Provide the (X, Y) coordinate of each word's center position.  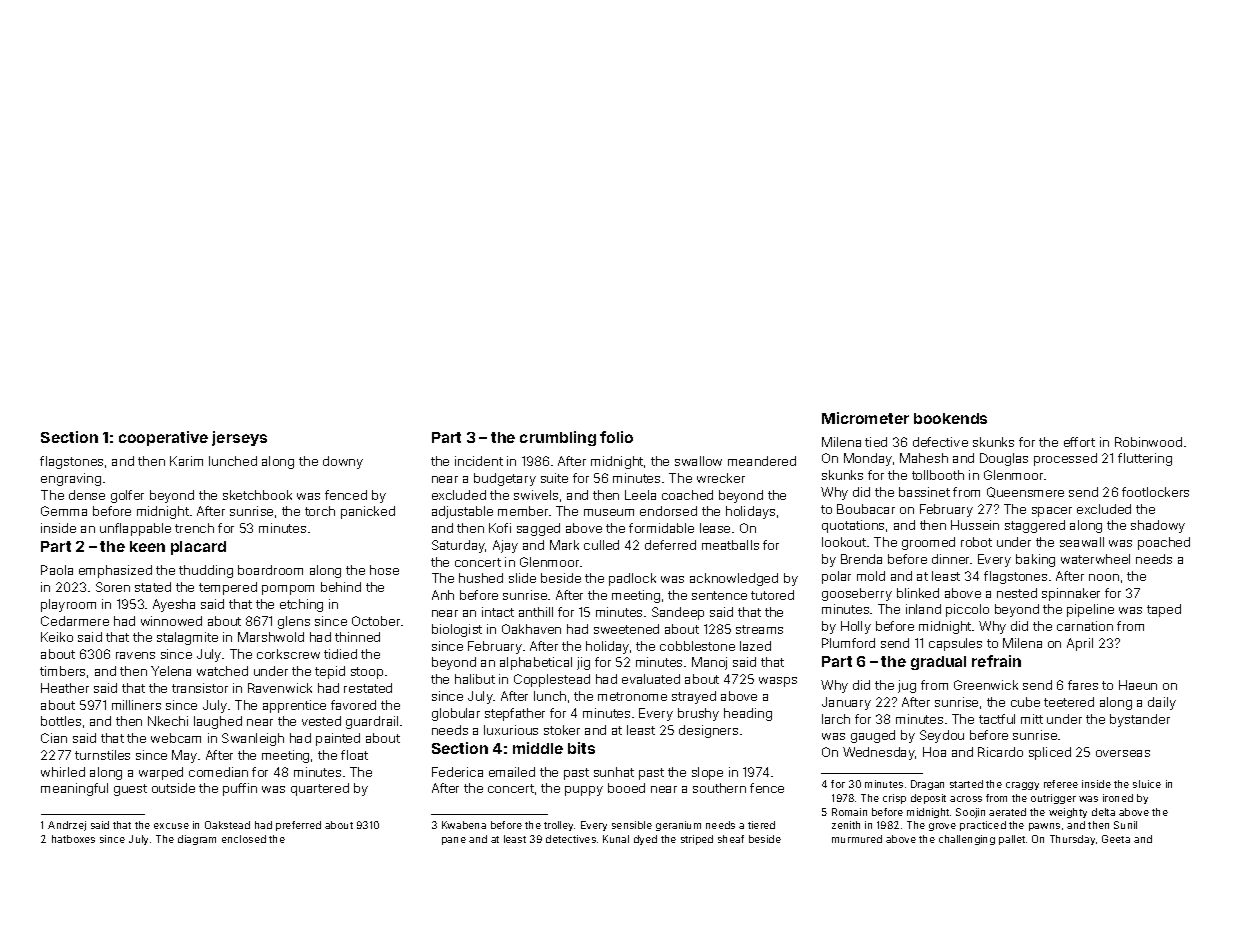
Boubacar (866, 509)
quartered (320, 789)
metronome (632, 696)
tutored (772, 595)
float (354, 755)
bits (581, 748)
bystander (1140, 720)
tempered (228, 588)
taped (1164, 610)
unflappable (135, 529)
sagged (538, 529)
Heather (65, 688)
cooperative (163, 438)
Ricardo (1000, 752)
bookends (950, 418)
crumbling (558, 438)
